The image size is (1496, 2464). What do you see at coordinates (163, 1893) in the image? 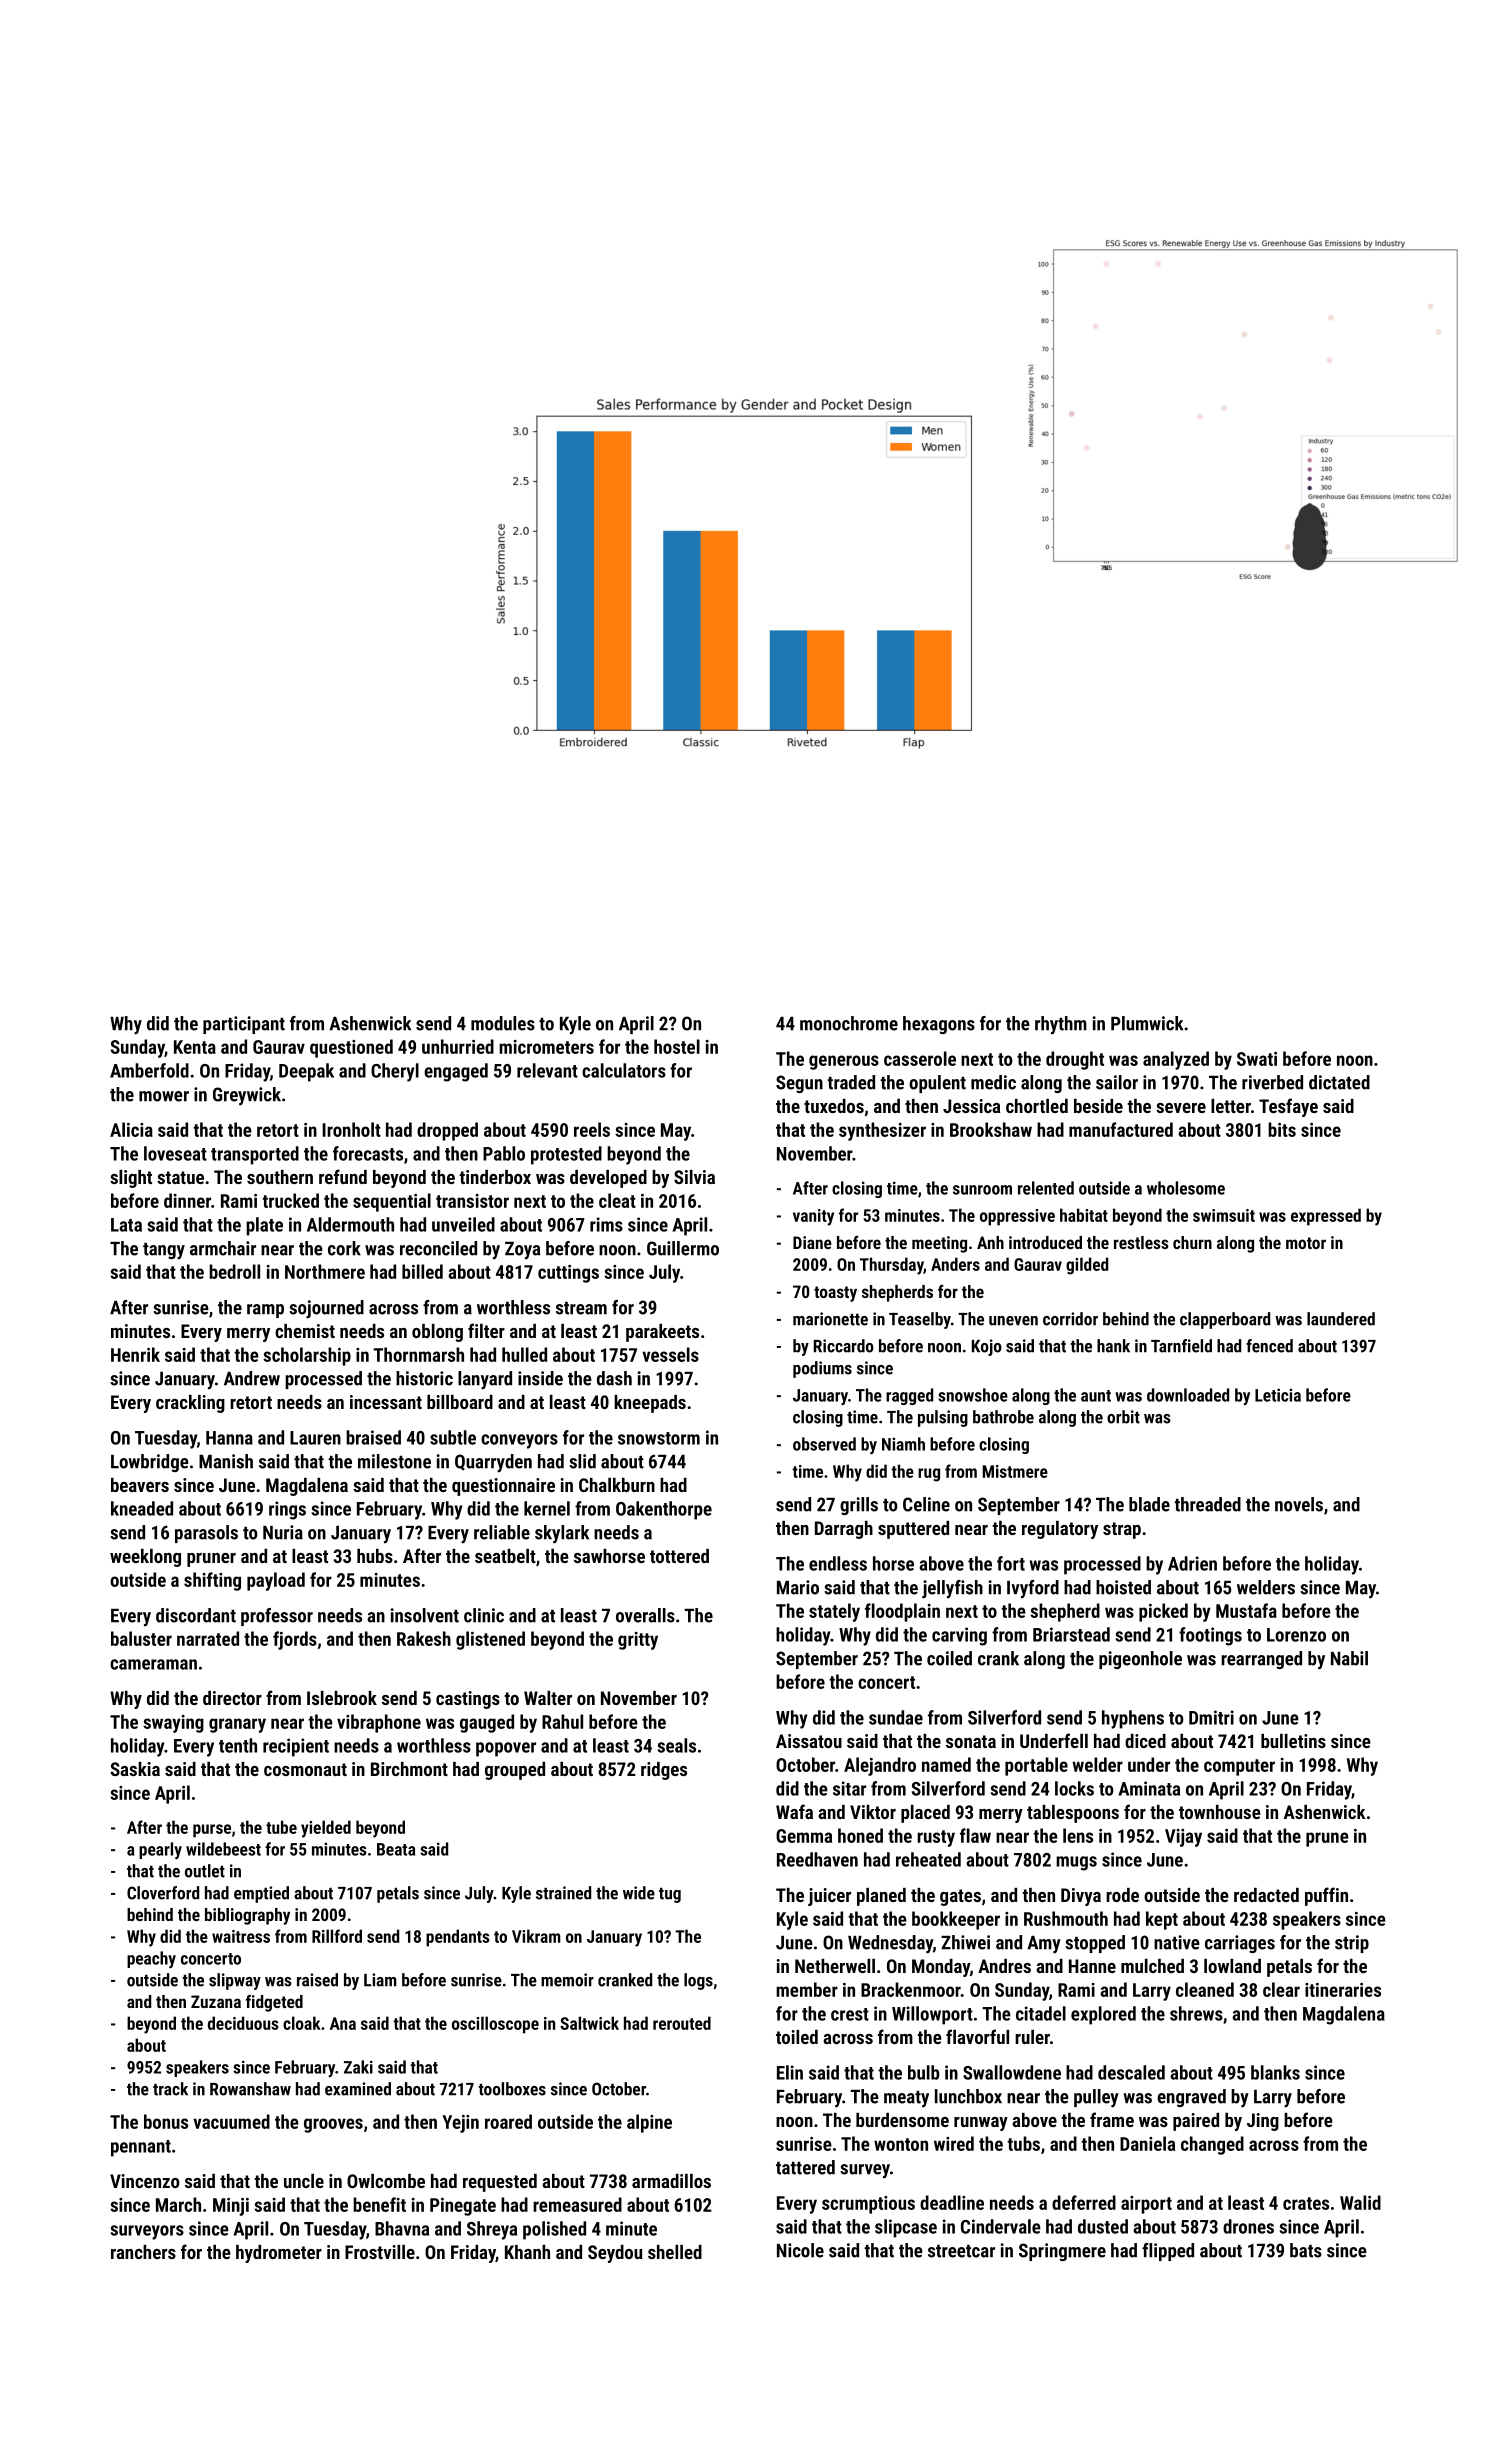
I see `Cloverford` at bounding box center [163, 1893].
